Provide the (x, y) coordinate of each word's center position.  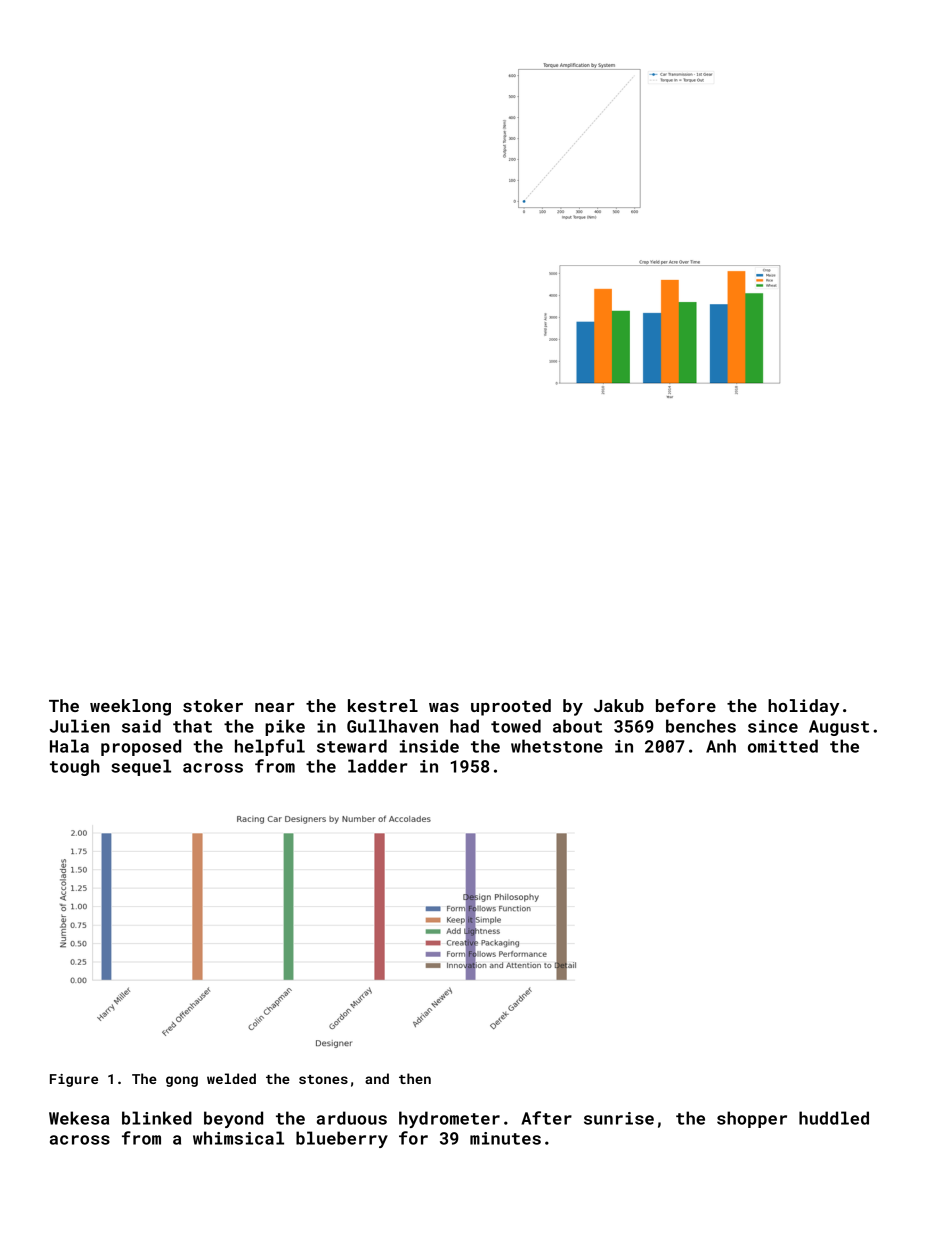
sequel (141, 767)
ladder (377, 766)
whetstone (557, 746)
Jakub (619, 705)
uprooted (511, 707)
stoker (213, 705)
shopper (752, 1119)
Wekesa (79, 1118)
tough (75, 767)
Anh (721, 746)
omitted (783, 746)
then (415, 1078)
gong (182, 1081)
